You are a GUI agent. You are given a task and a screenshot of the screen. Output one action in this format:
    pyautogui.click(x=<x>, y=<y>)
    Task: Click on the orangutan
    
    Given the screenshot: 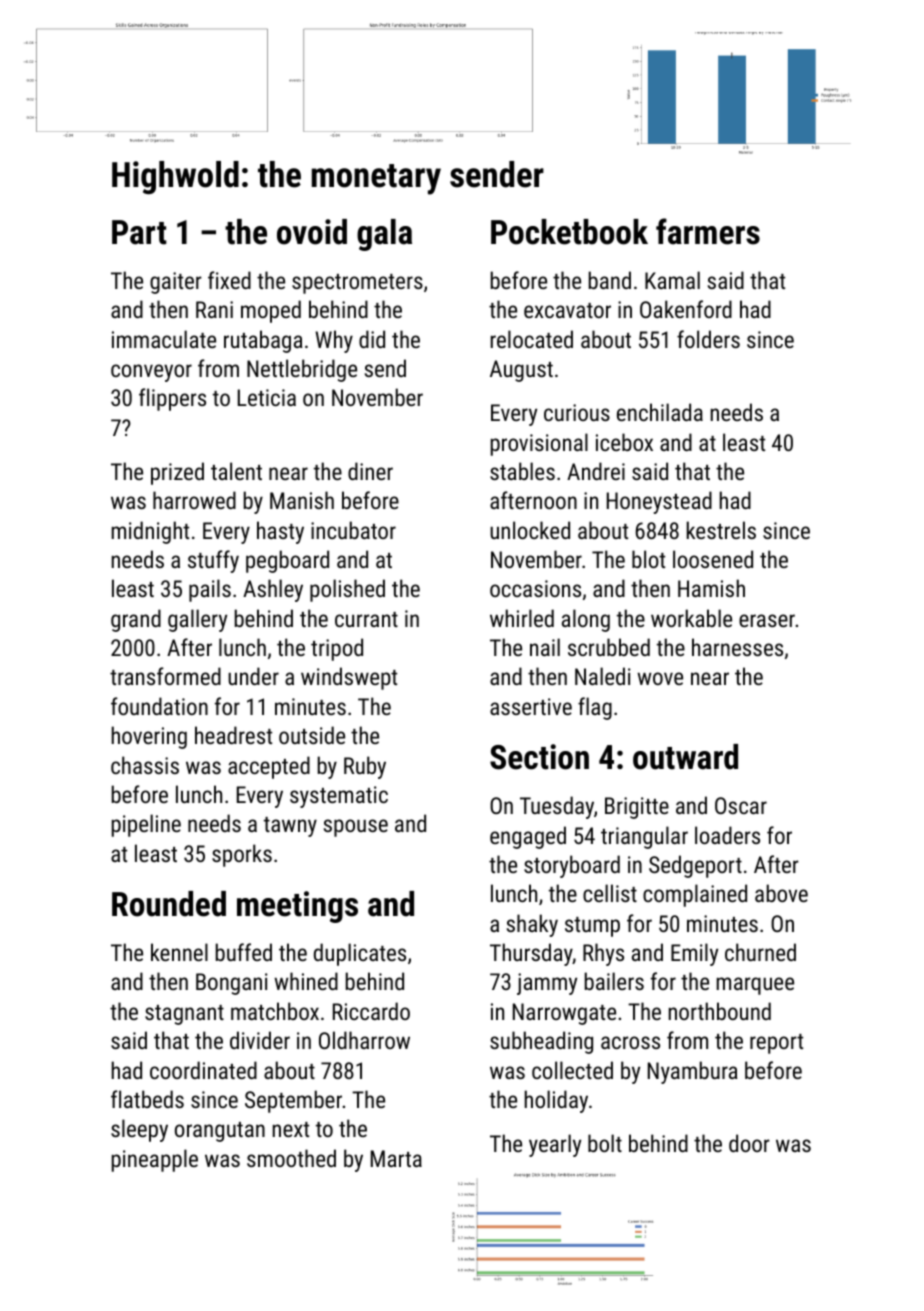 What is the action you would take?
    pyautogui.click(x=220, y=1132)
